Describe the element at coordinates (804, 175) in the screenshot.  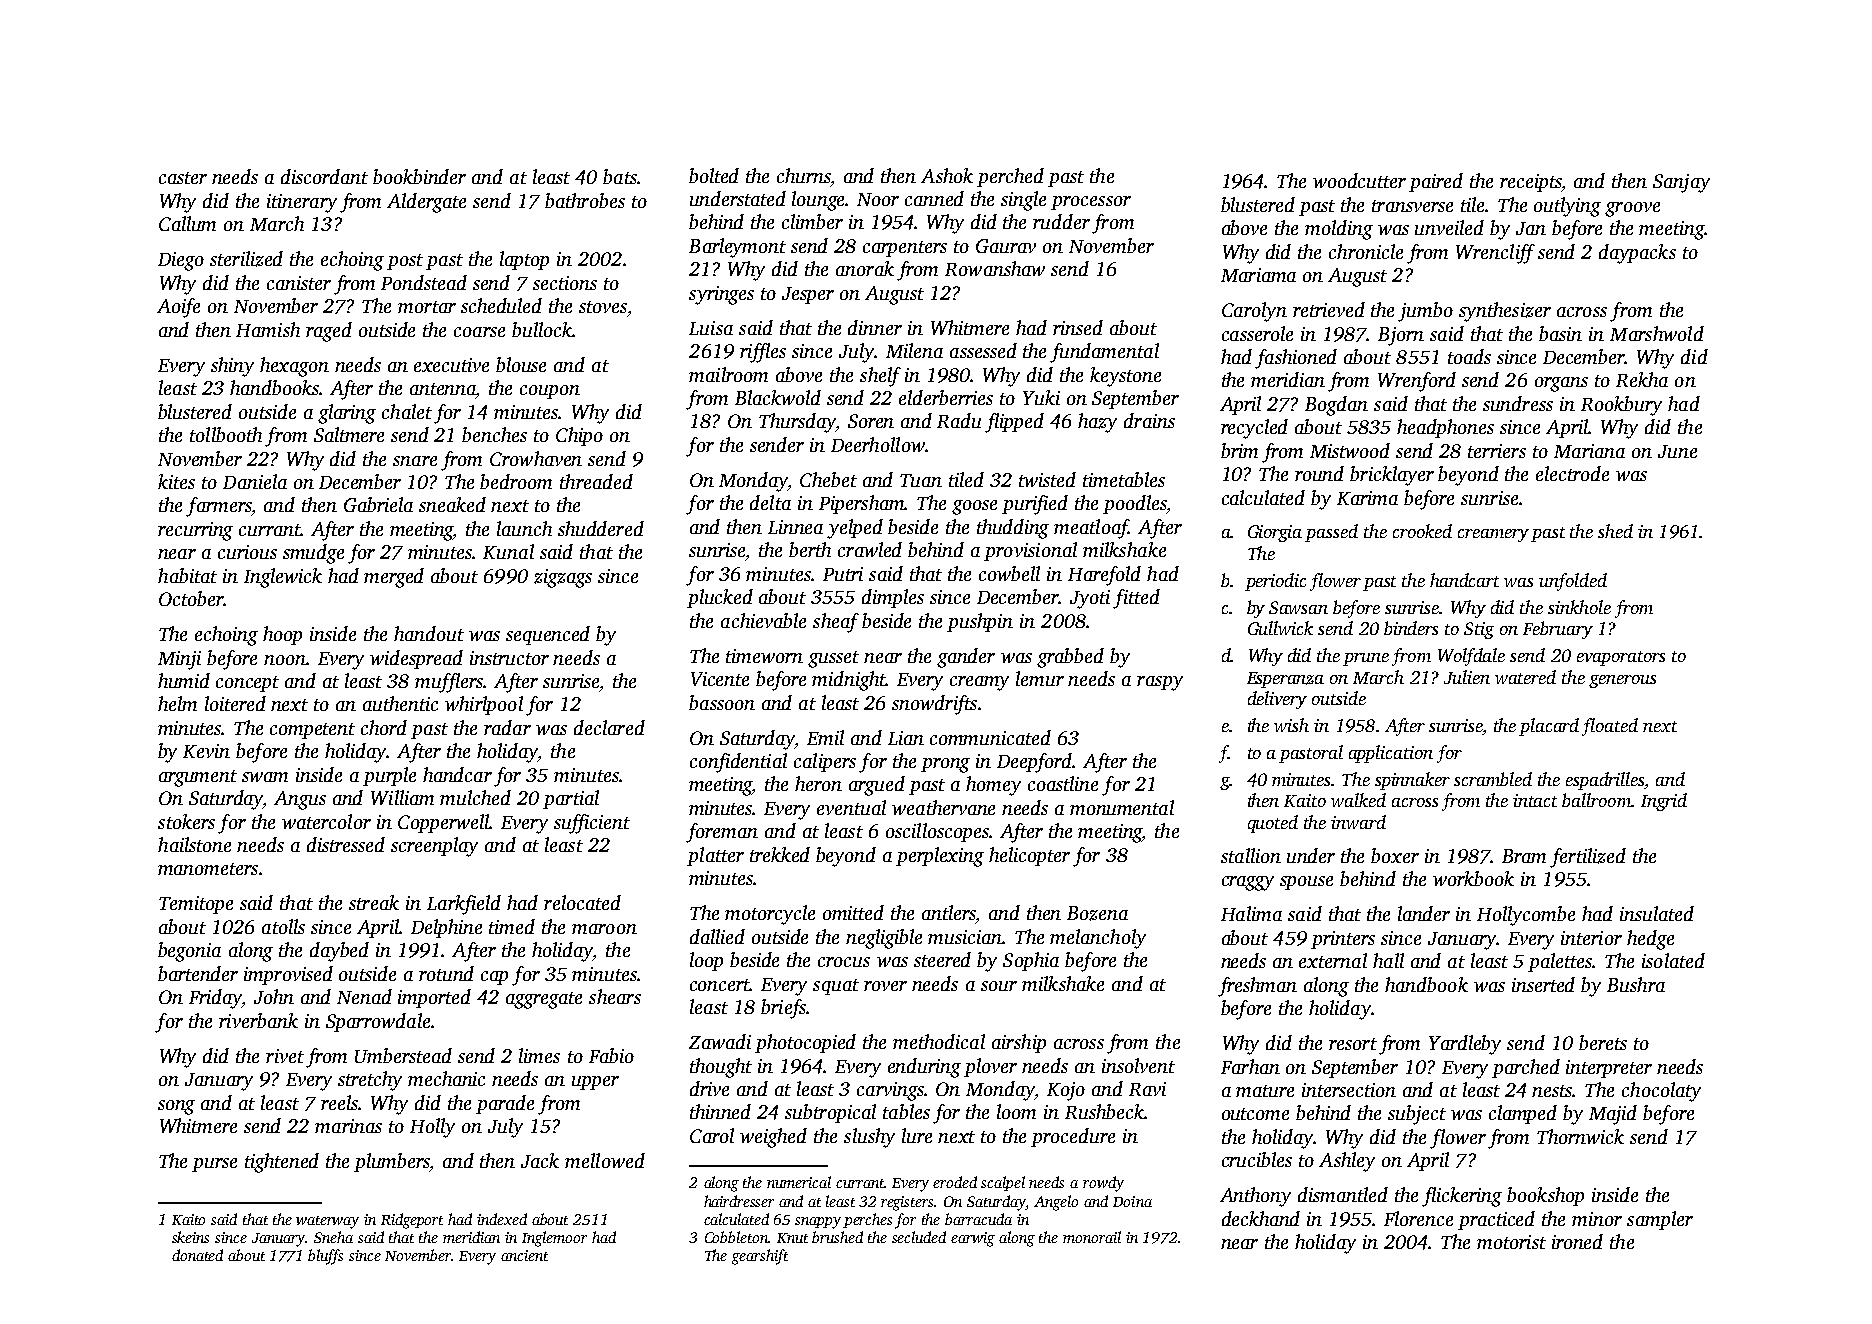
I see `churns` at that location.
